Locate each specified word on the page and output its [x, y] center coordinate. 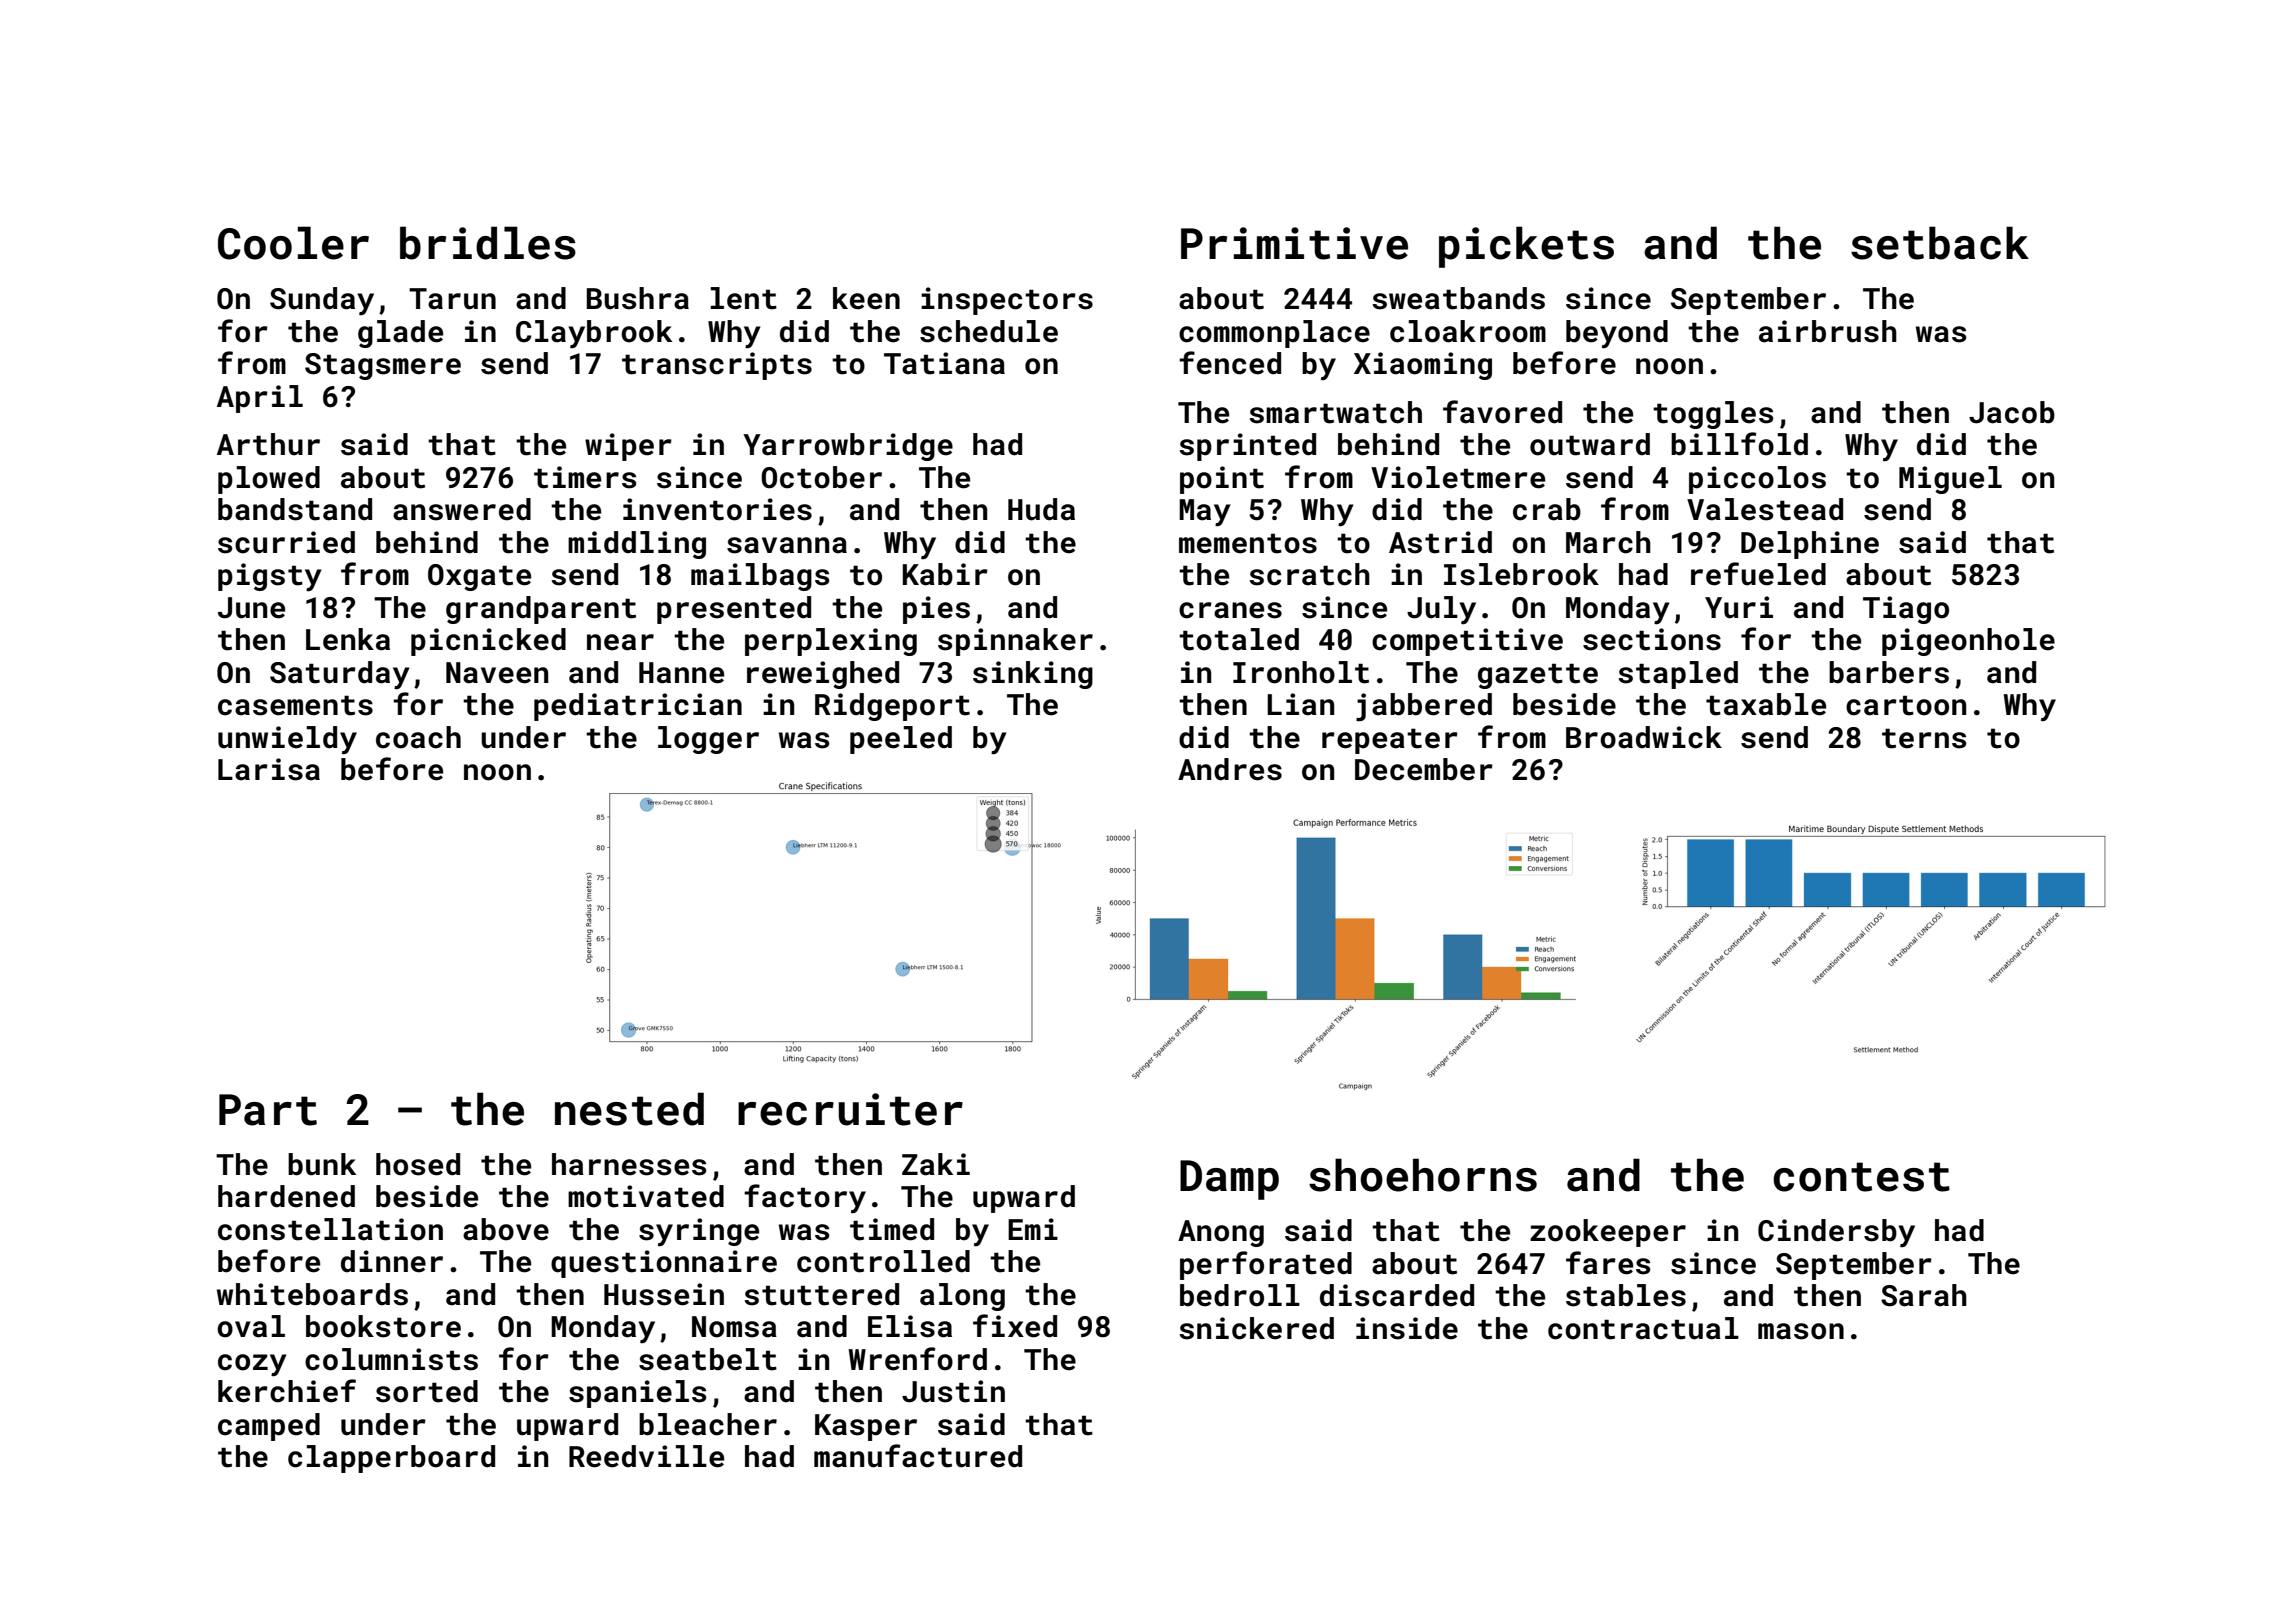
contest [1861, 1177]
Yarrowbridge [848, 447]
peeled [901, 740]
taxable [1766, 704]
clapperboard [391, 1459]
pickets [1526, 247]
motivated [646, 1196]
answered [462, 509]
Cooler [293, 243]
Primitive [1294, 243]
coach [418, 737]
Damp [1229, 1180]
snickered [1256, 1328]
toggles [1713, 415]
